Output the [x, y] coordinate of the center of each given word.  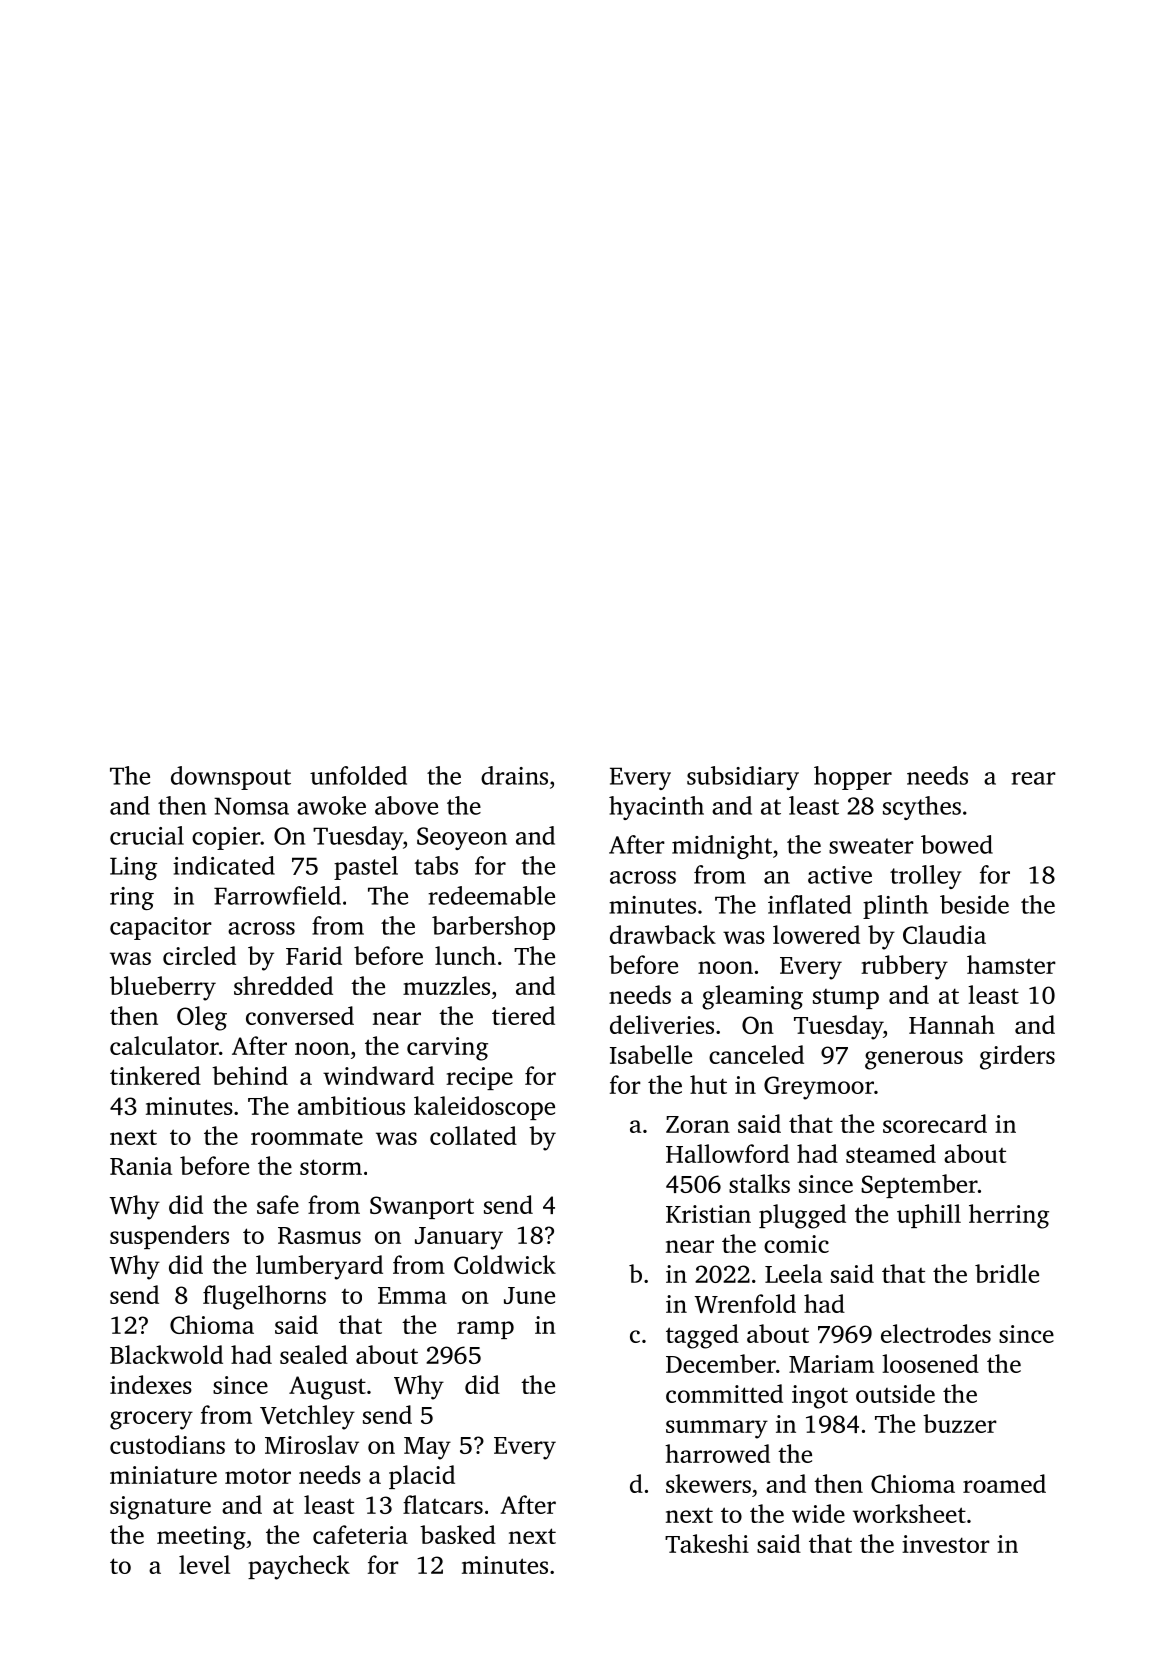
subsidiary [743, 778]
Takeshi [707, 1543]
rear [1033, 778]
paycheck [299, 1567]
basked [458, 1534]
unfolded [358, 775]
